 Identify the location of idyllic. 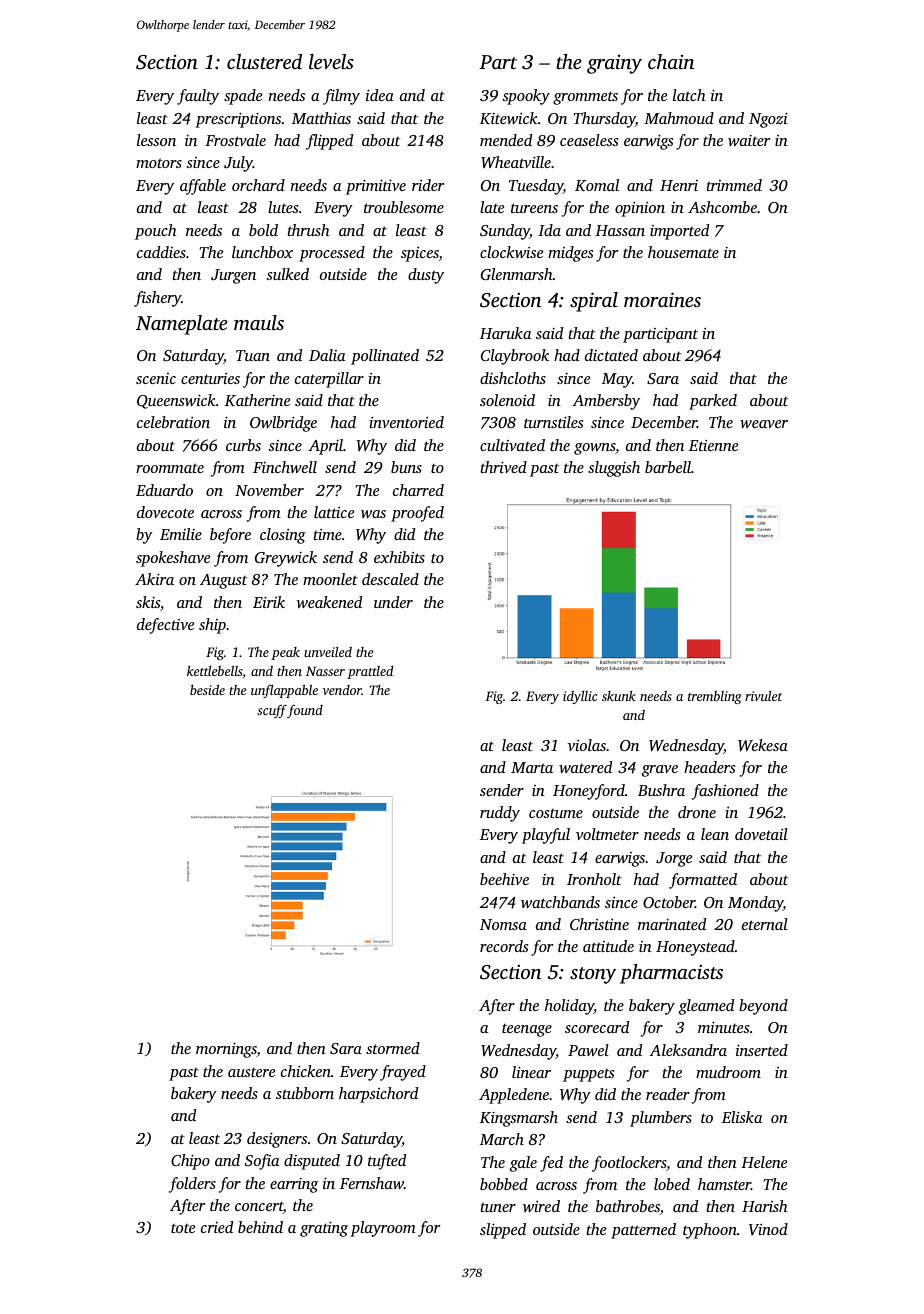
(580, 697).
